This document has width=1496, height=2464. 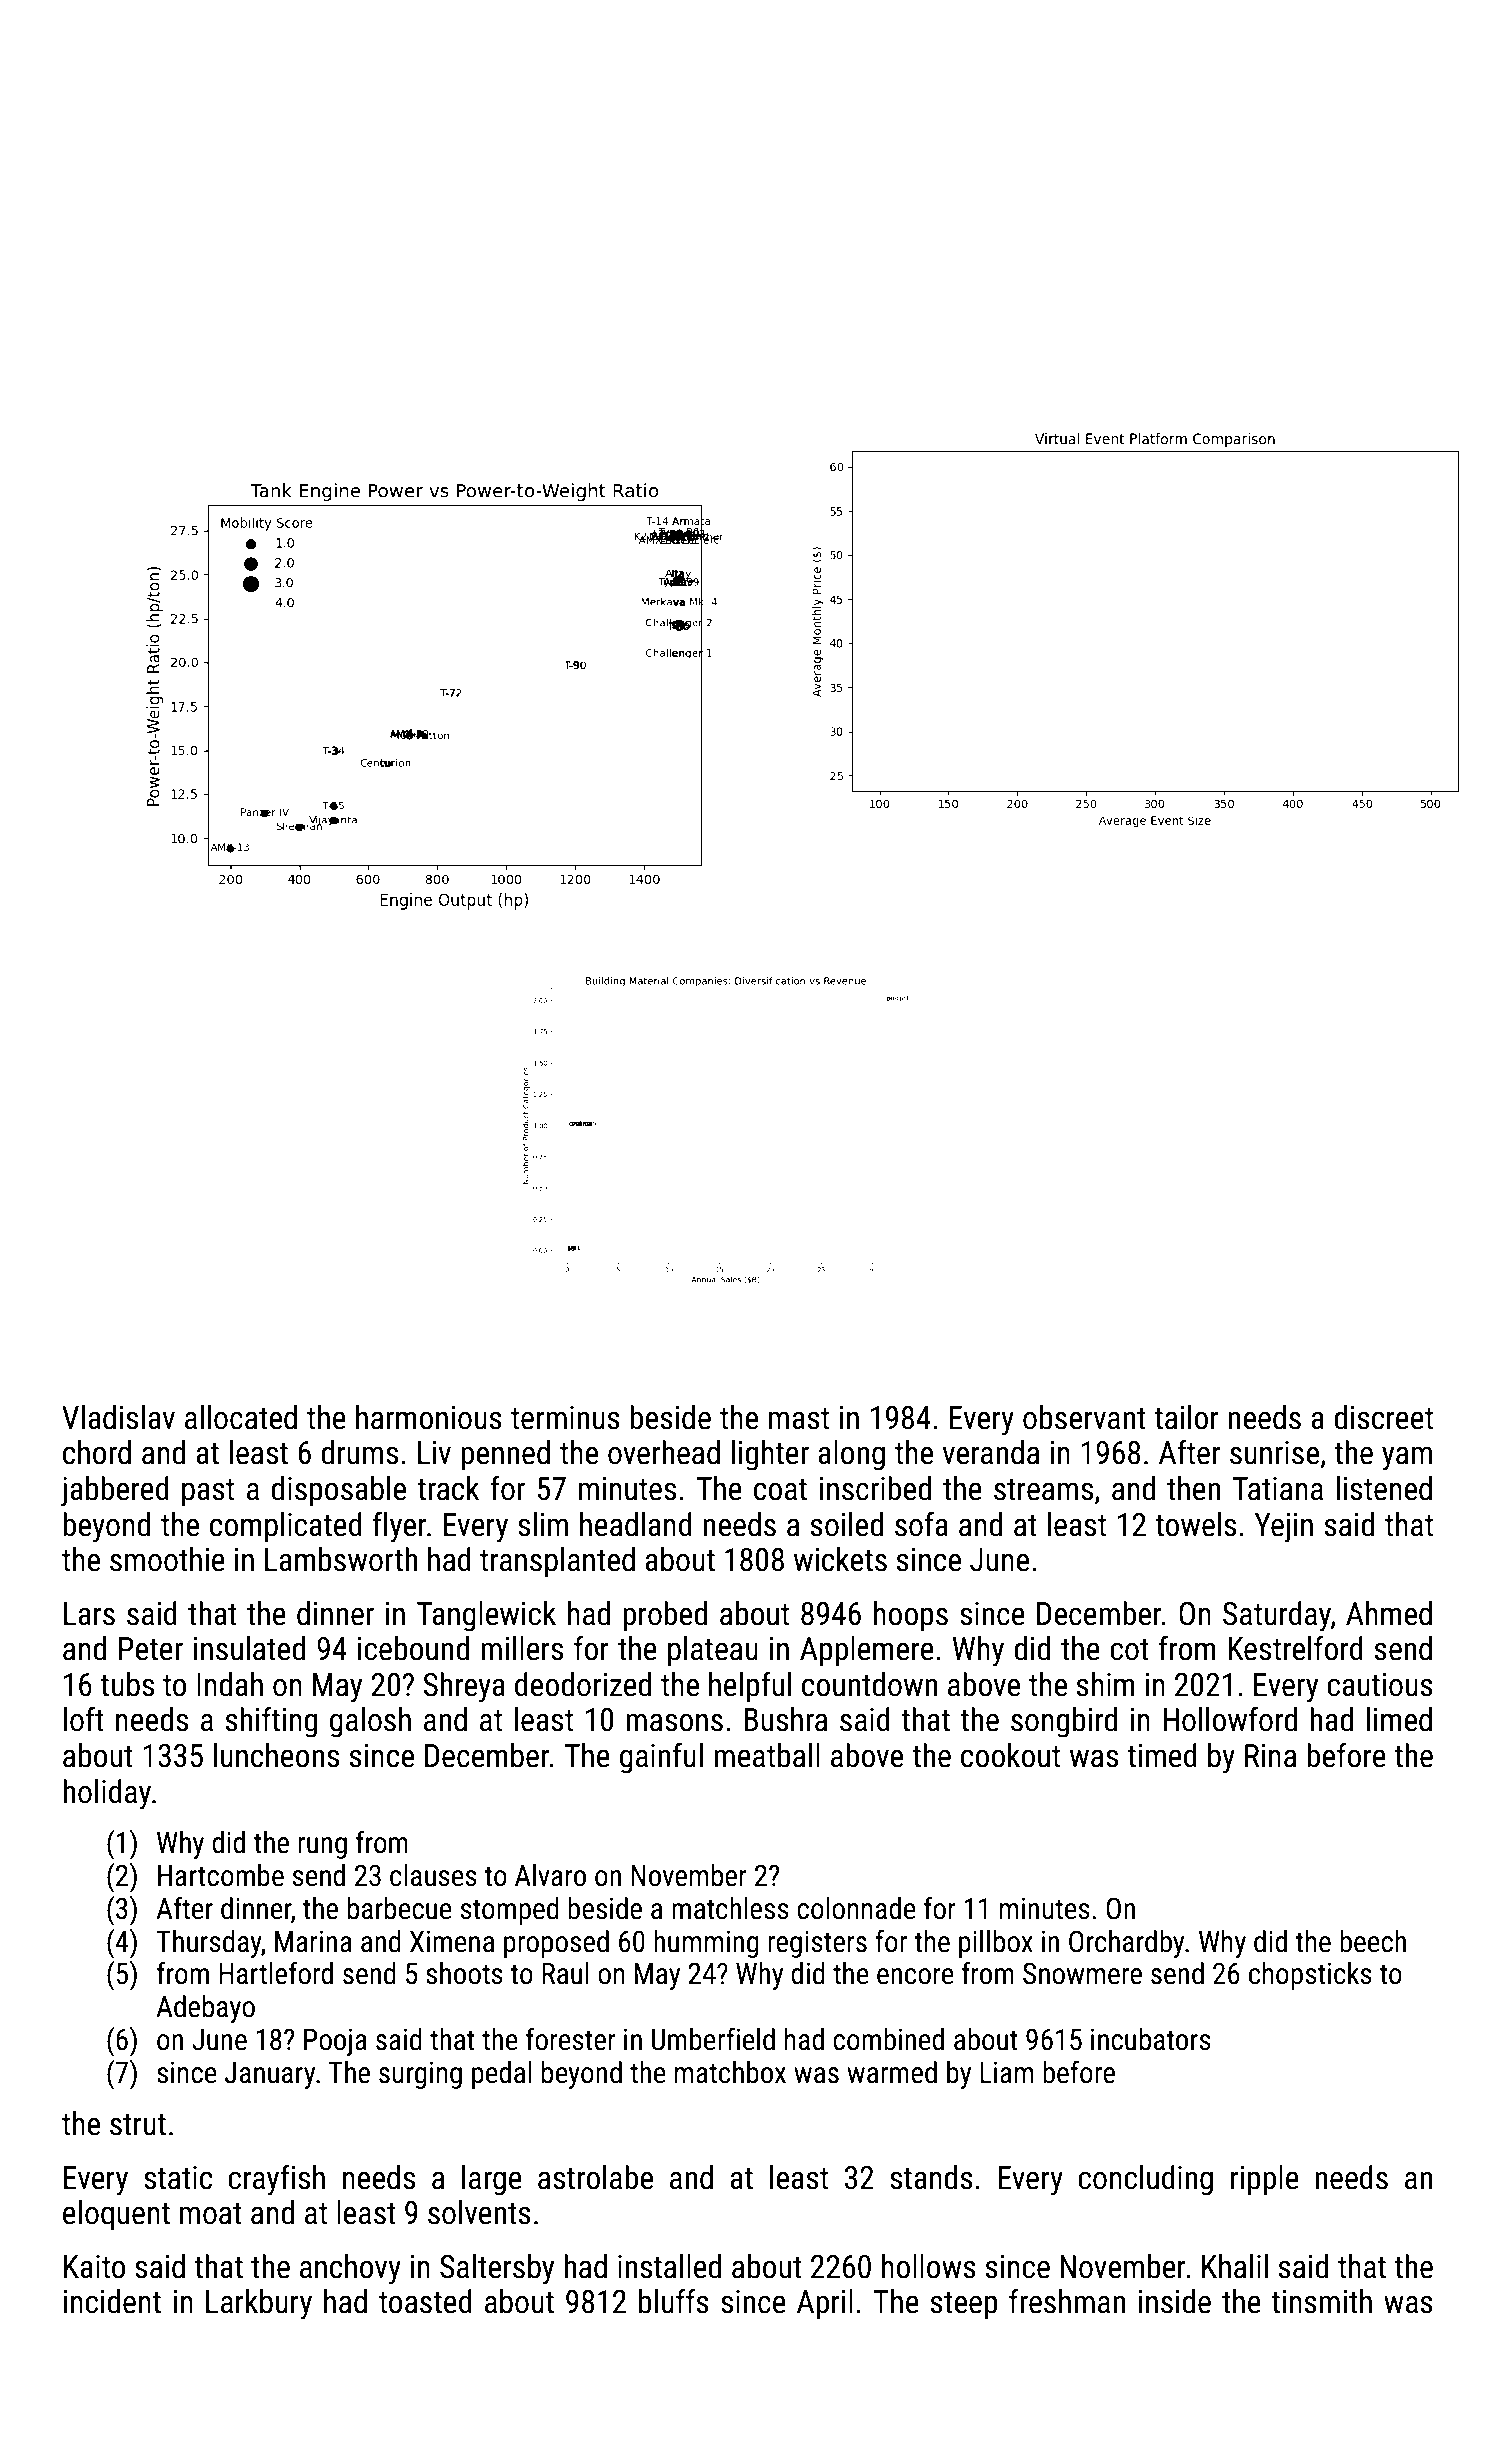 What do you see at coordinates (636, 1524) in the document?
I see `headland` at bounding box center [636, 1524].
